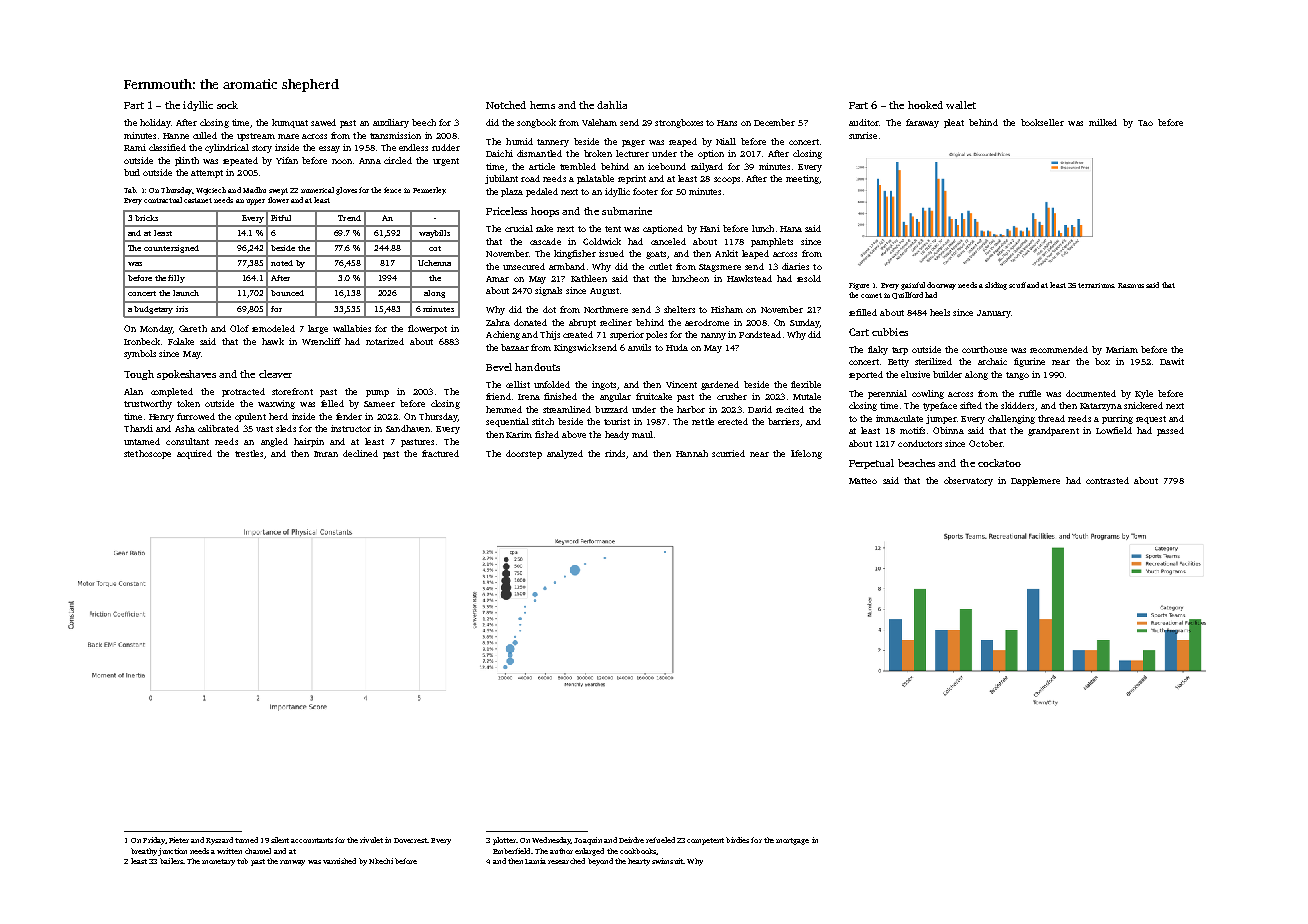 The height and width of the screenshot is (924, 1308). Describe the element at coordinates (968, 481) in the screenshot. I see `observatory` at that location.
